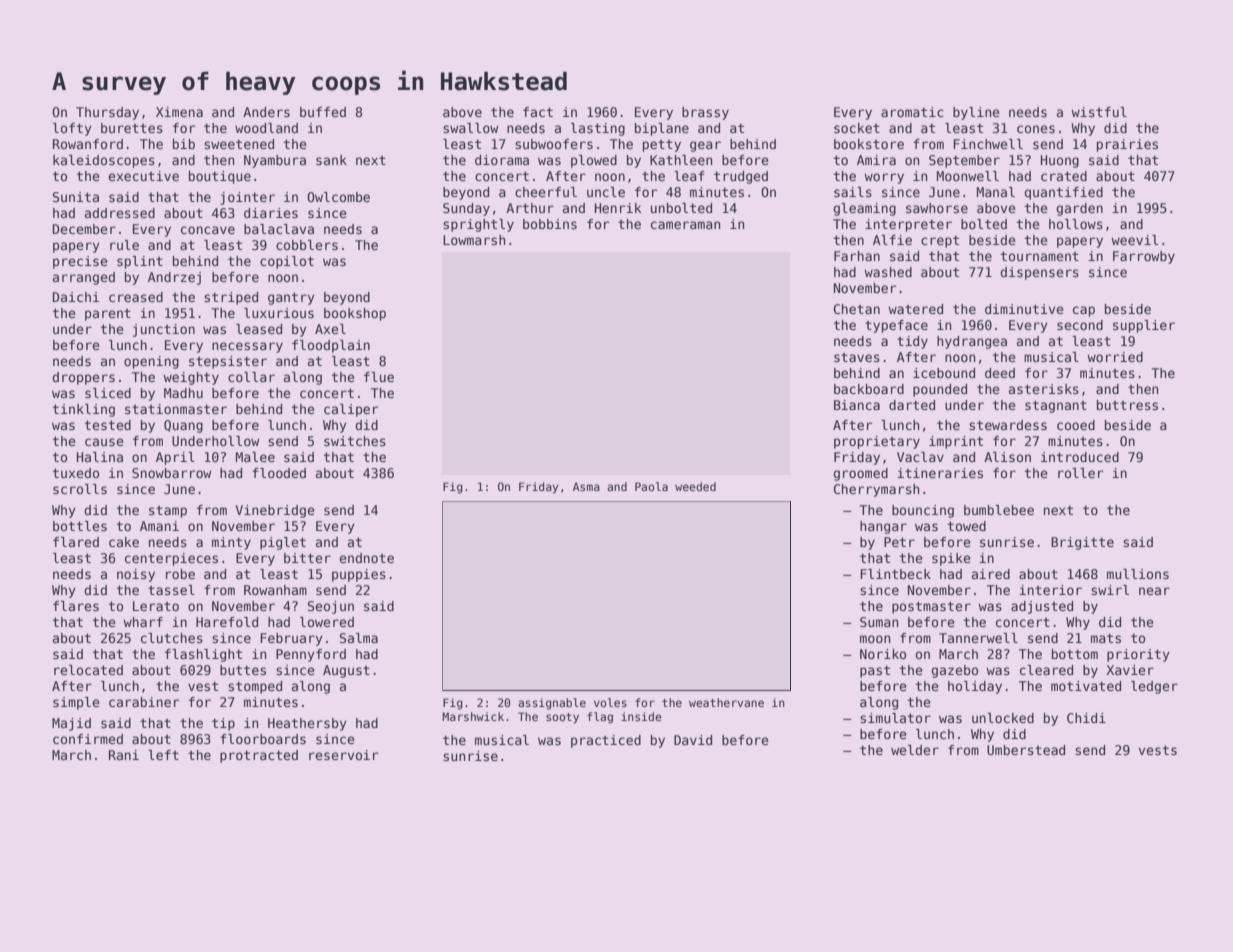 The height and width of the screenshot is (952, 1233). Describe the element at coordinates (366, 558) in the screenshot. I see `endnote` at that location.
